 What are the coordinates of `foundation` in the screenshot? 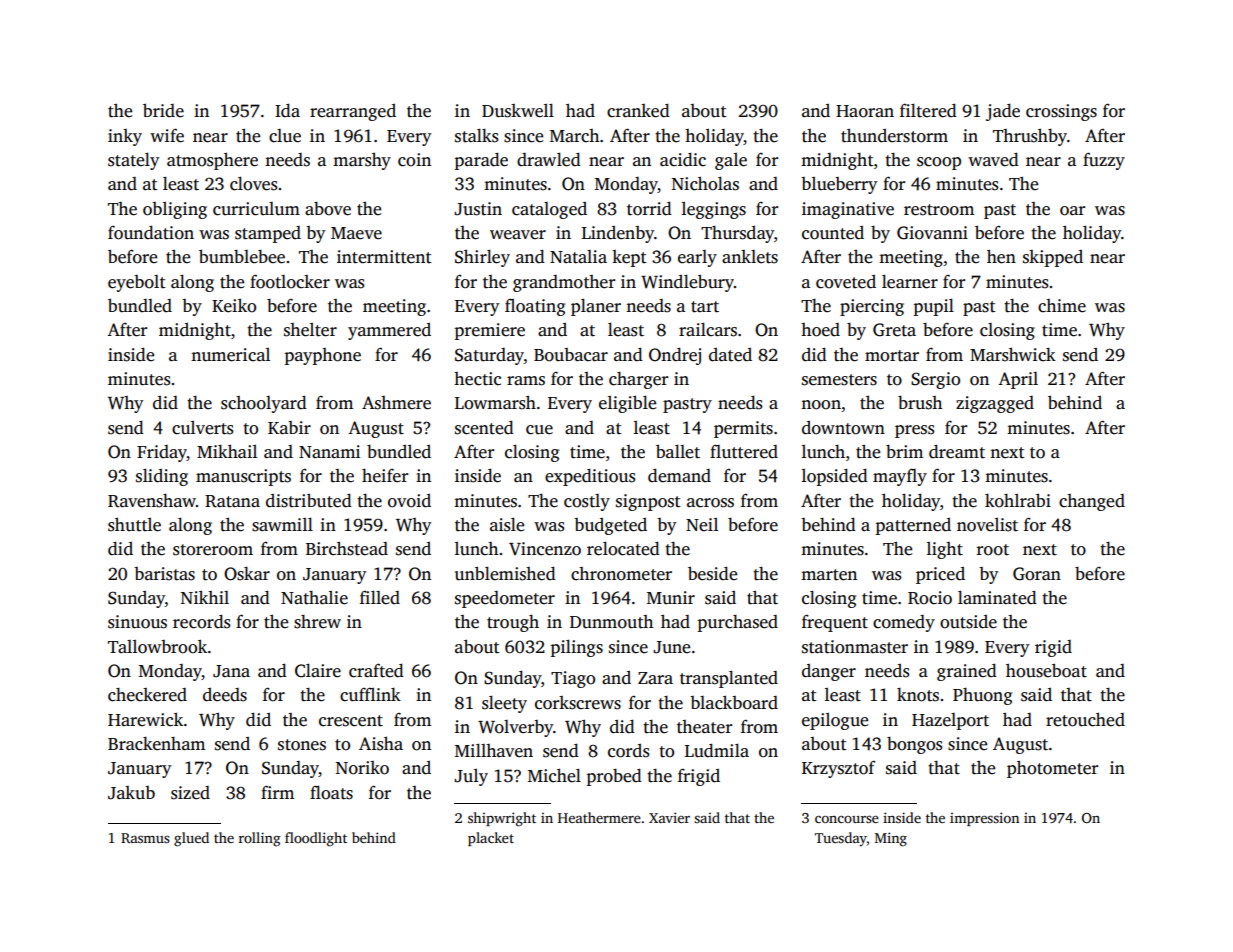 It's located at (151, 232).
